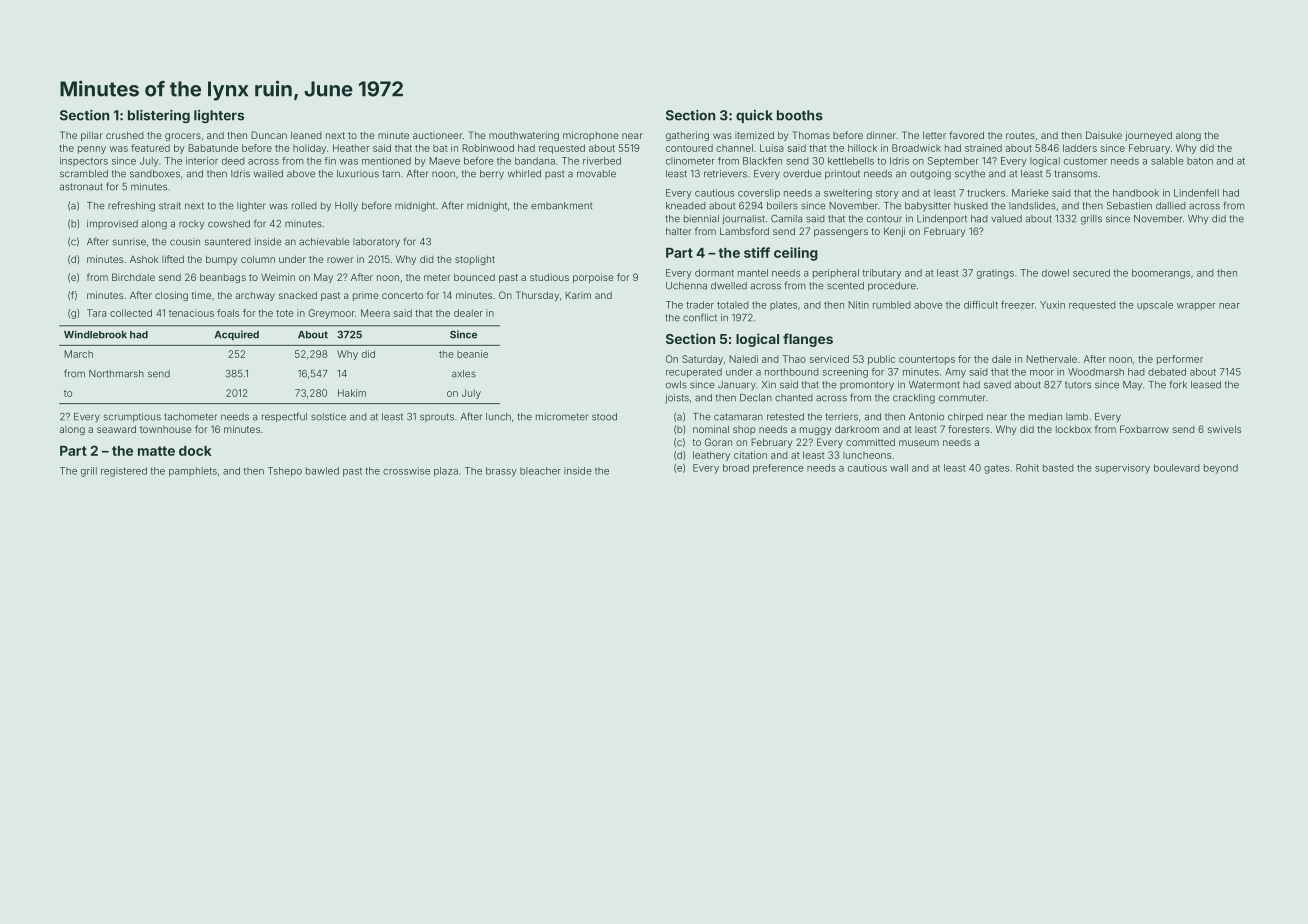 The height and width of the screenshot is (924, 1308). What do you see at coordinates (996, 469) in the screenshot?
I see `gates` at bounding box center [996, 469].
